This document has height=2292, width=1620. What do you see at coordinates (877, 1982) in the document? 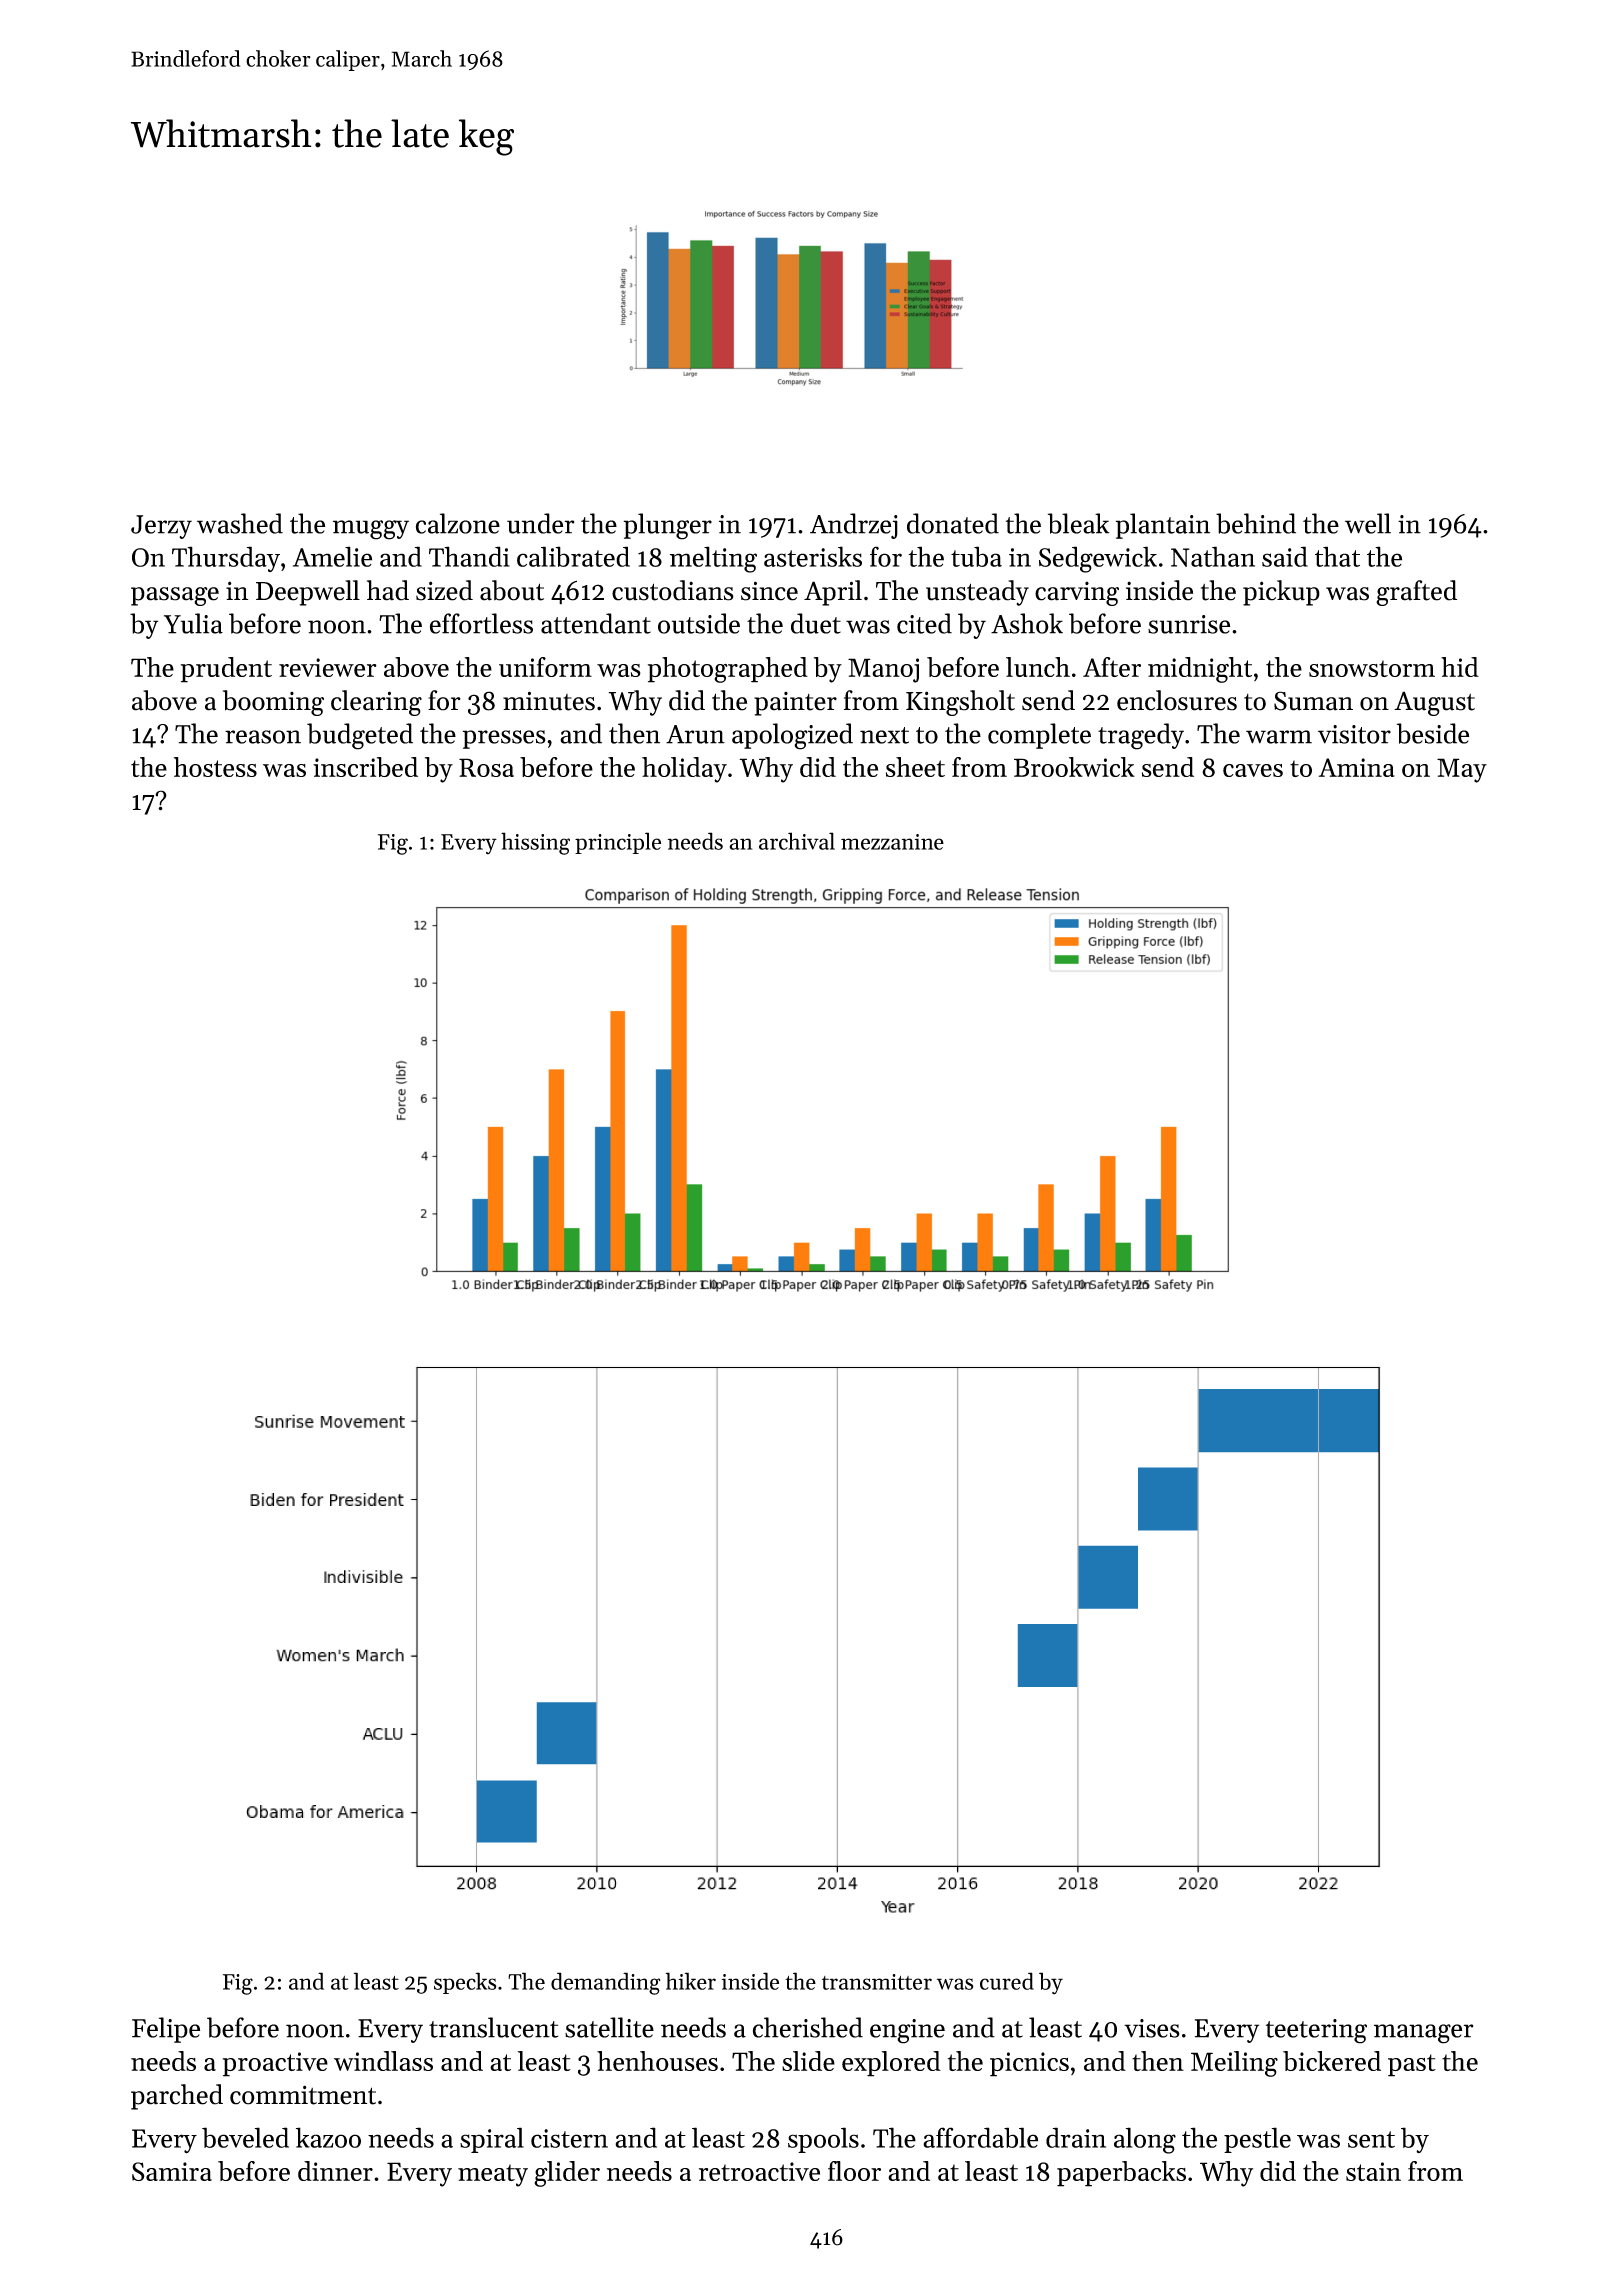
I see `transmitter` at bounding box center [877, 1982].
